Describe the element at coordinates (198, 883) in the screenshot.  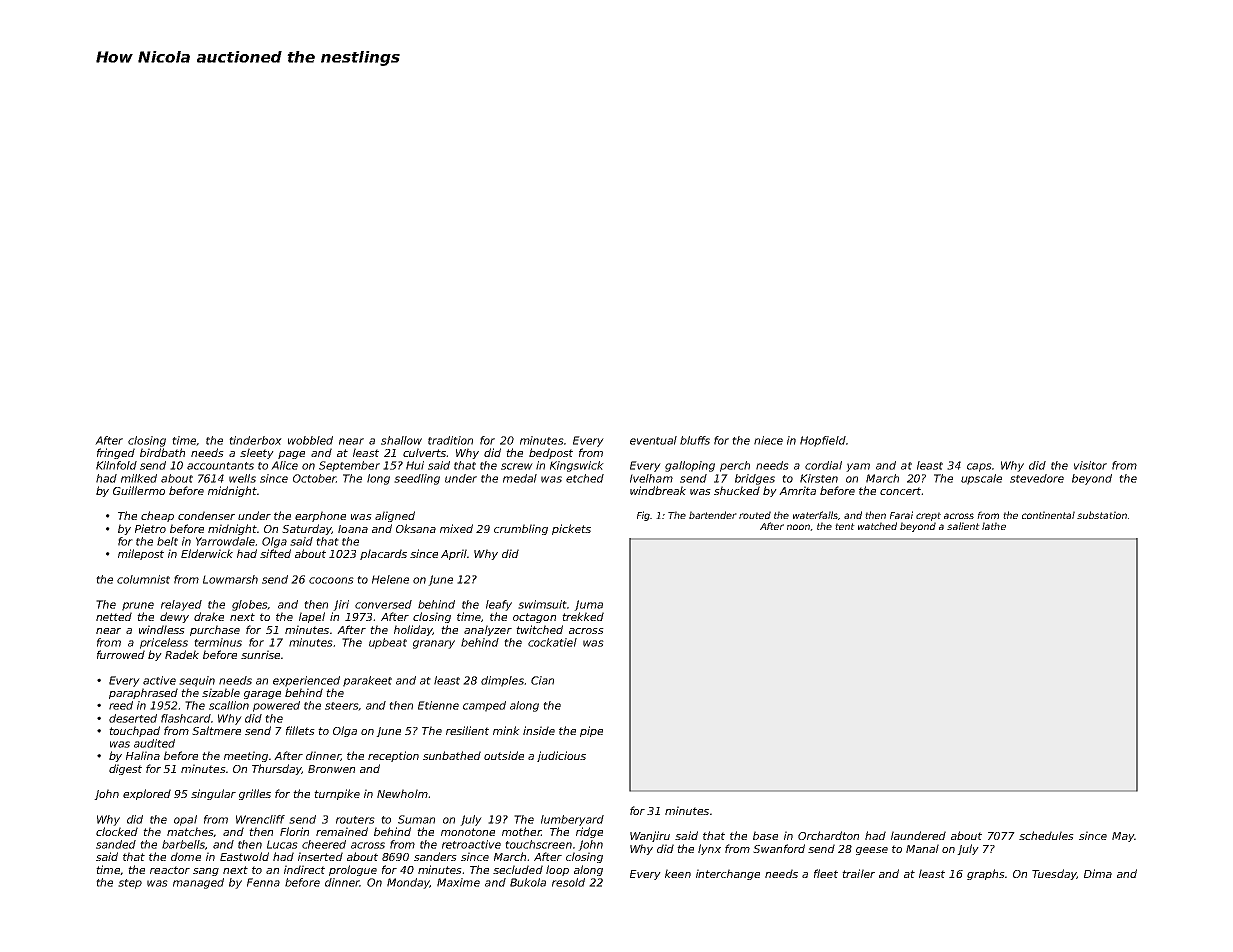
I see `managed` at that location.
